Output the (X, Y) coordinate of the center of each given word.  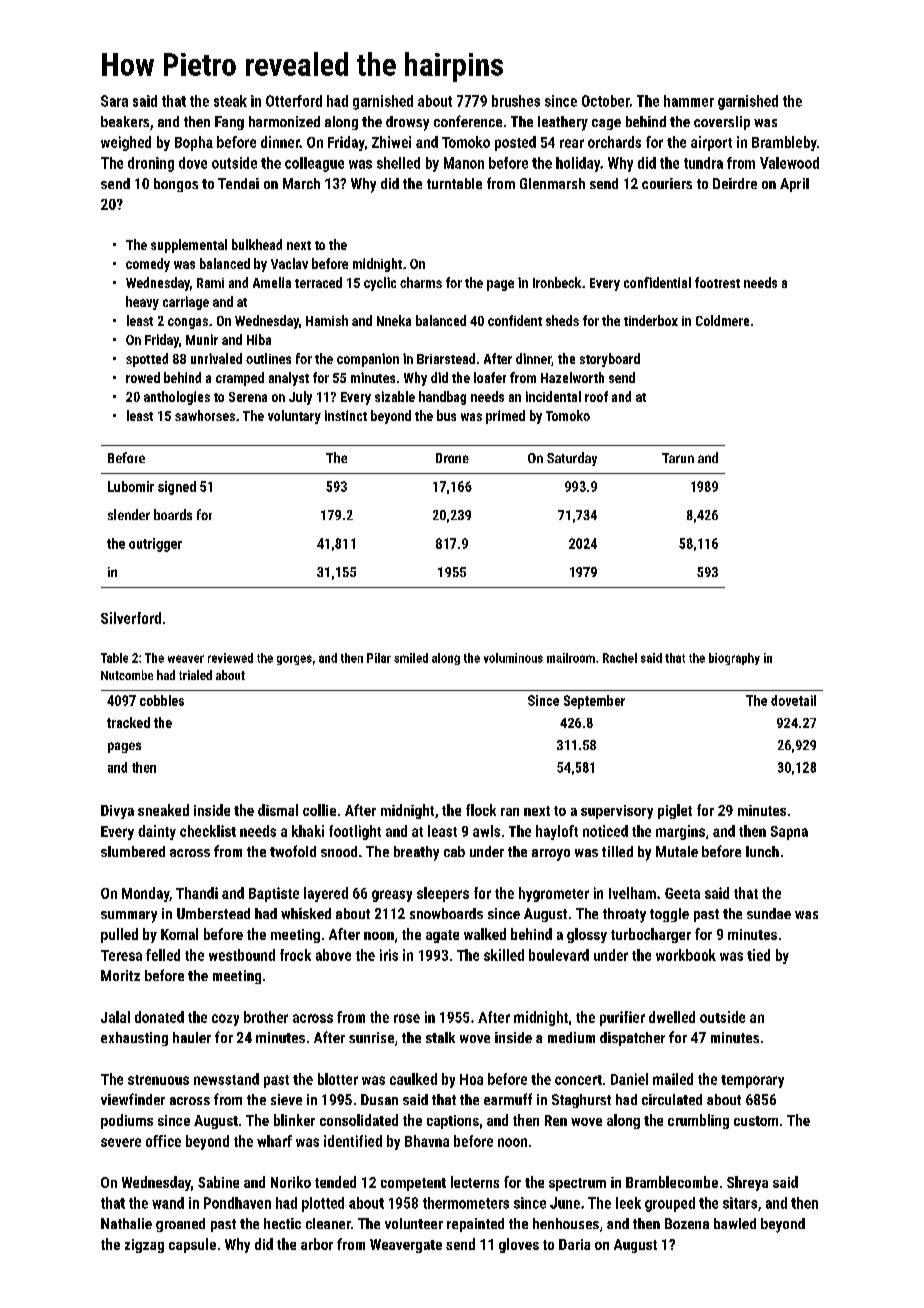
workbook (686, 955)
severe (121, 1142)
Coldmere (722, 320)
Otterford (294, 101)
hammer (689, 101)
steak (230, 101)
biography (734, 659)
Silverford (131, 618)
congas (188, 323)
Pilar (379, 658)
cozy (225, 1020)
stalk (440, 1037)
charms (421, 282)
